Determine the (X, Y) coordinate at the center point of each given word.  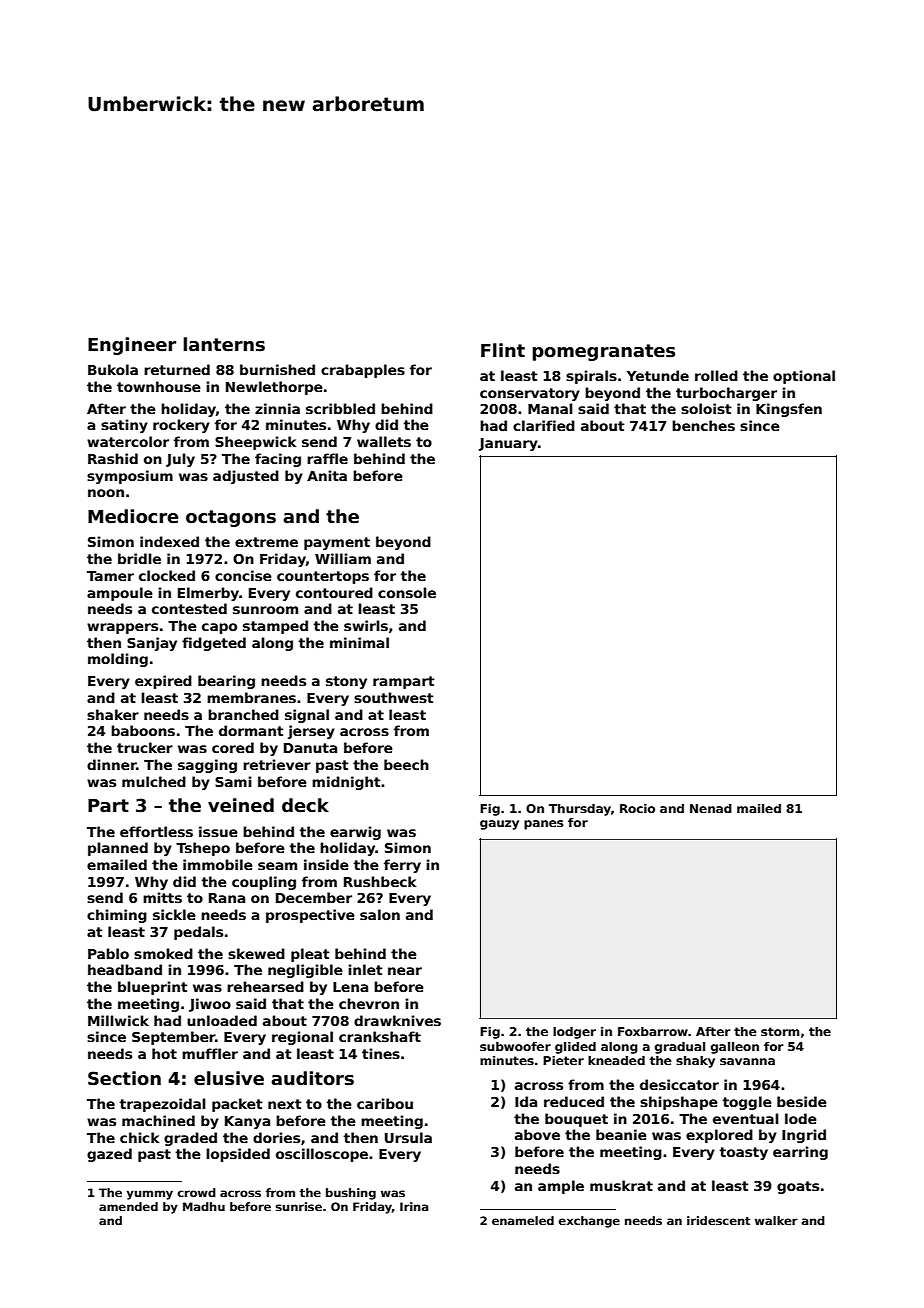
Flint (503, 350)
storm (780, 1031)
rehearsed (265, 986)
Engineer (132, 346)
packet (237, 1105)
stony (346, 682)
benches (703, 425)
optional (804, 377)
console (407, 592)
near (405, 971)
